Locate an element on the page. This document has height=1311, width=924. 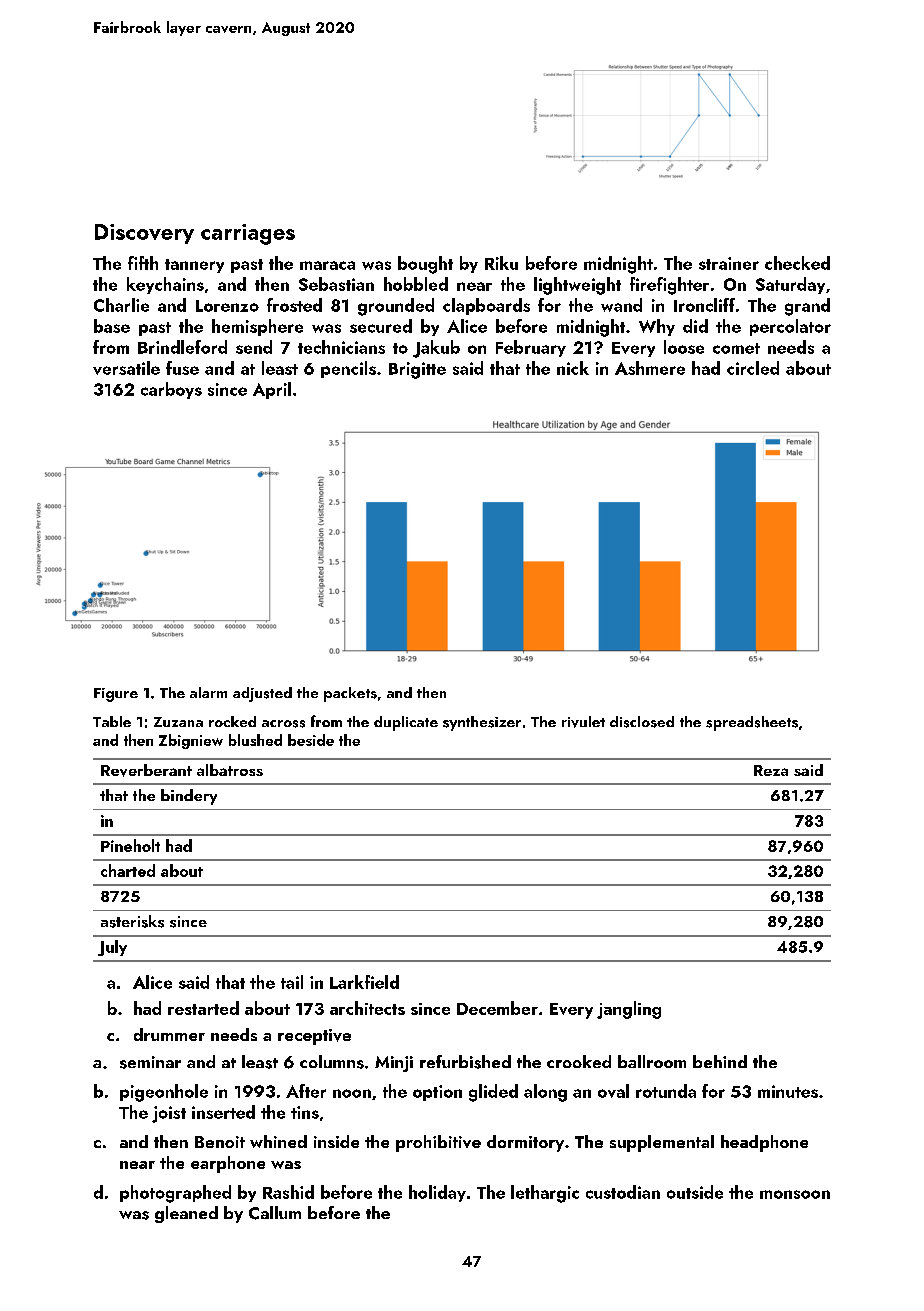
Reverberant is located at coordinates (146, 770).
